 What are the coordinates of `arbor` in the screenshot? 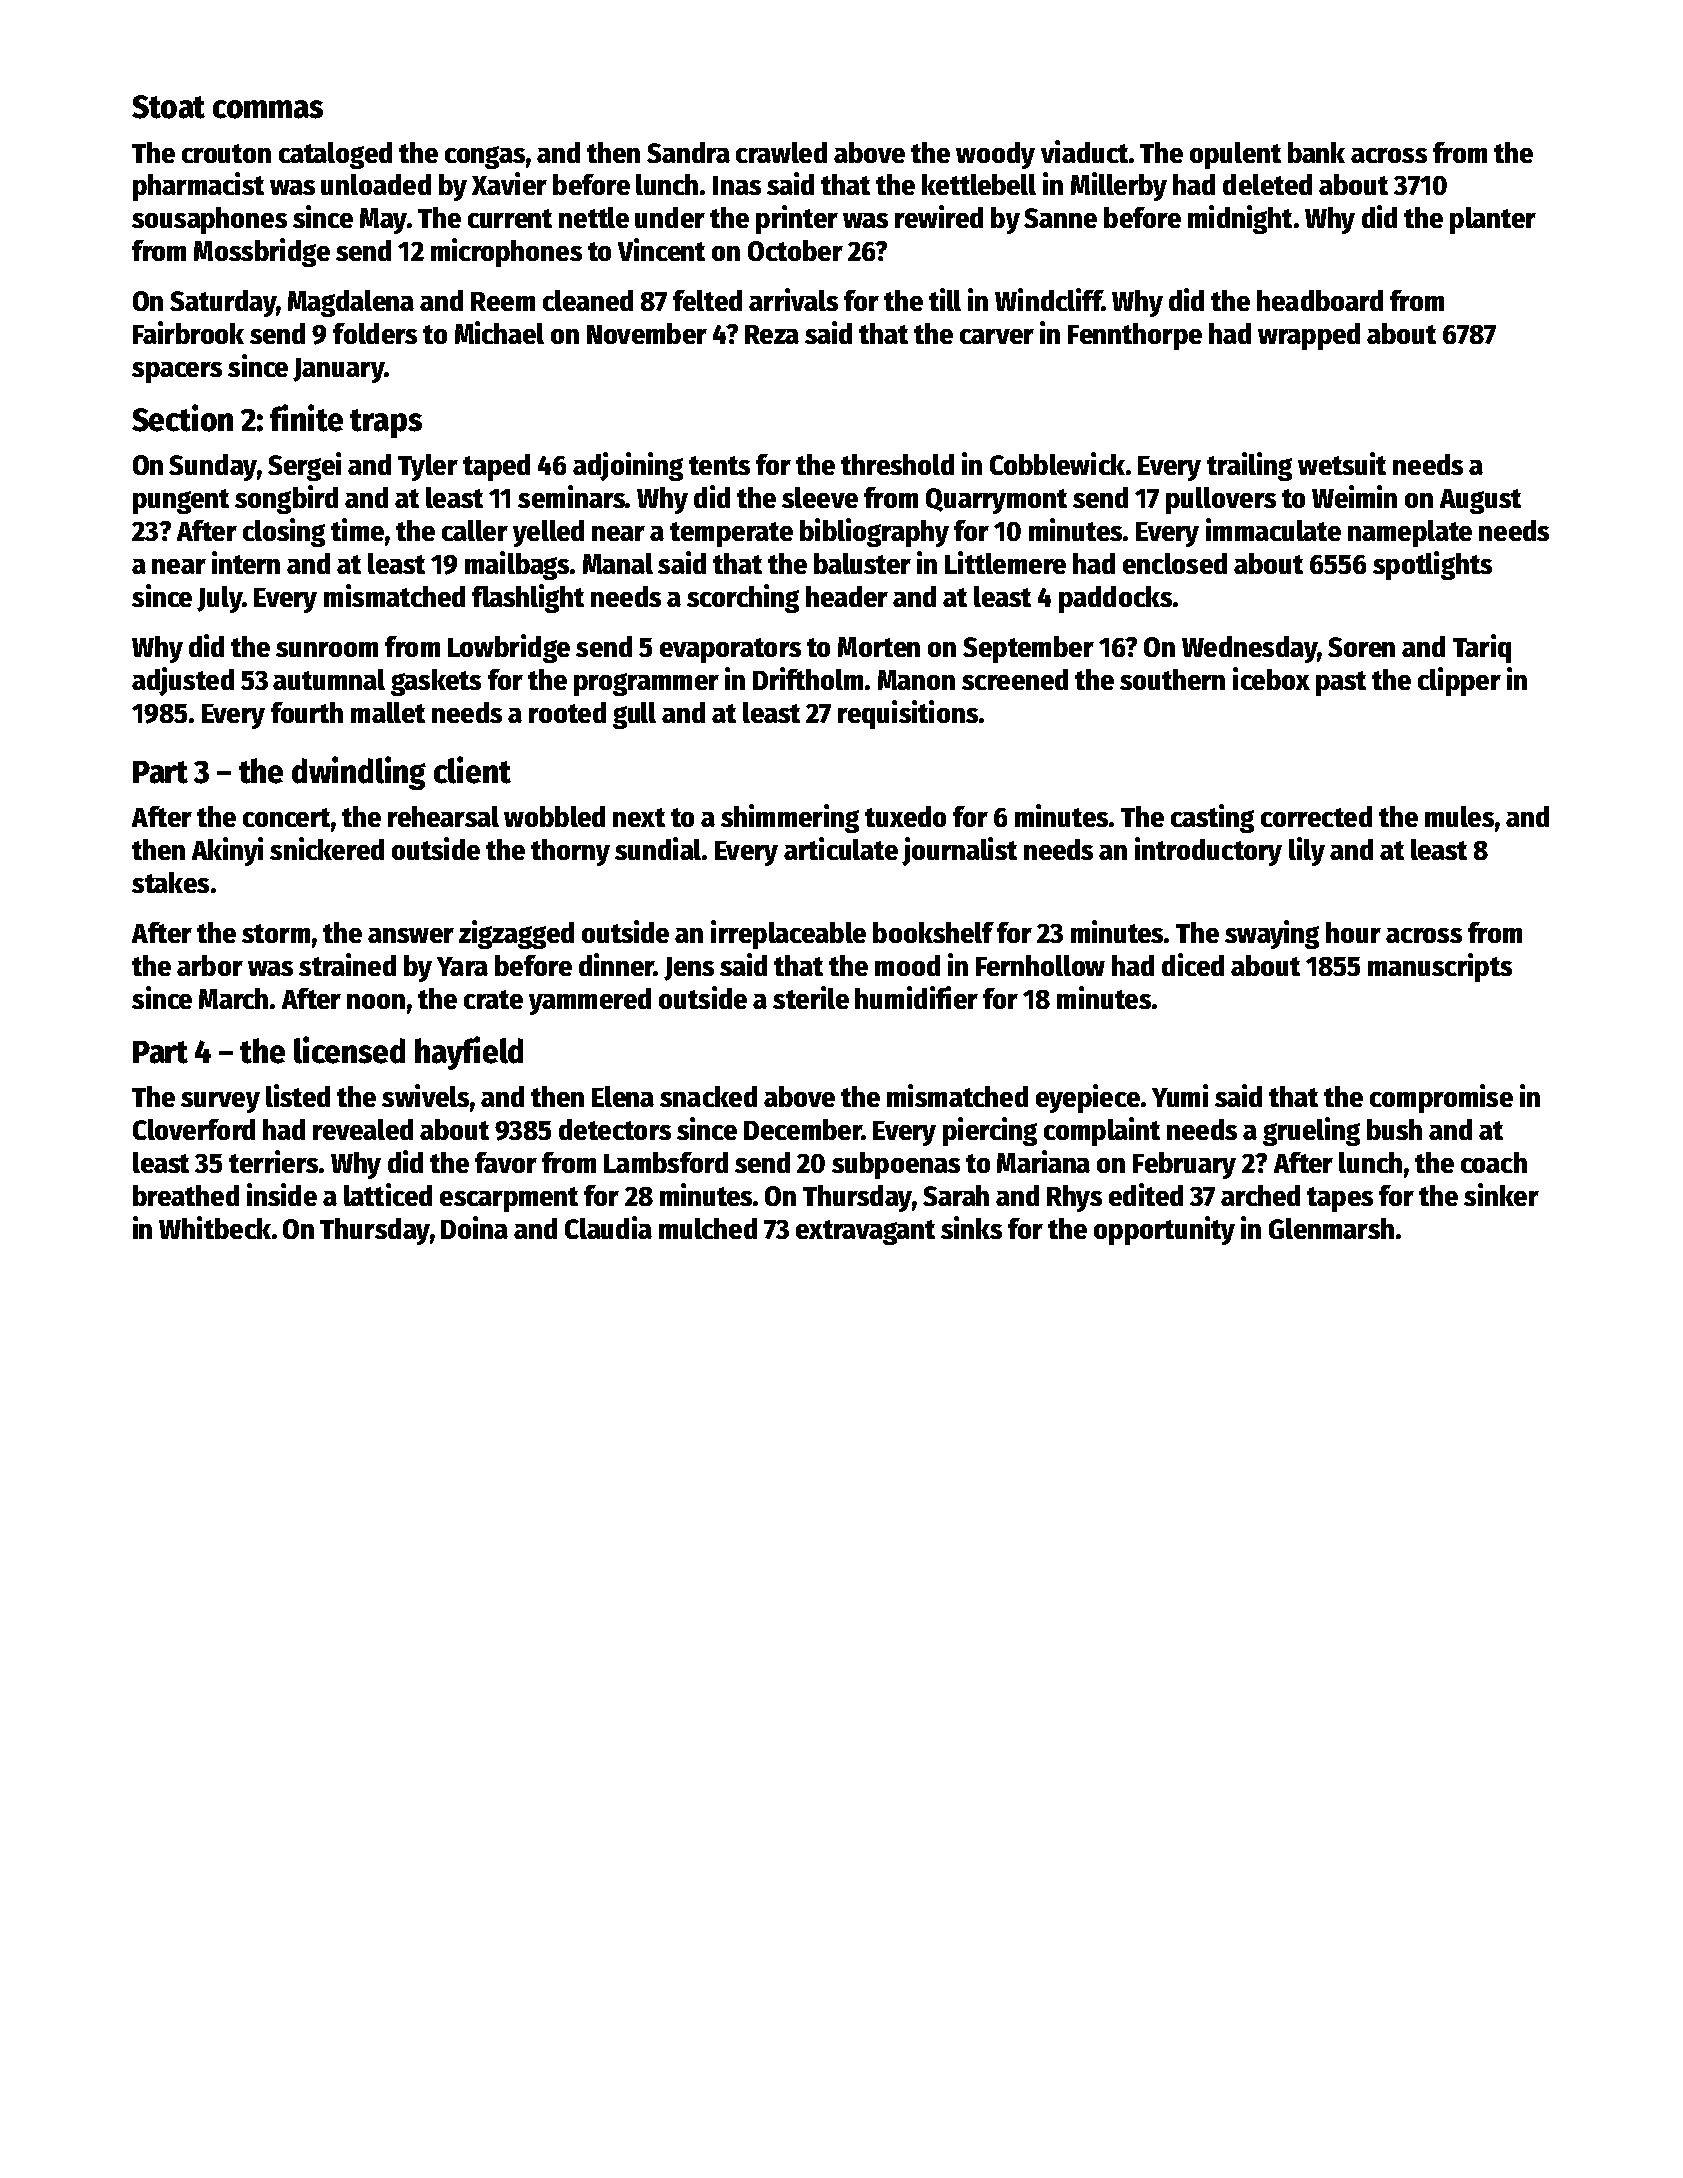 It's located at (210, 965).
